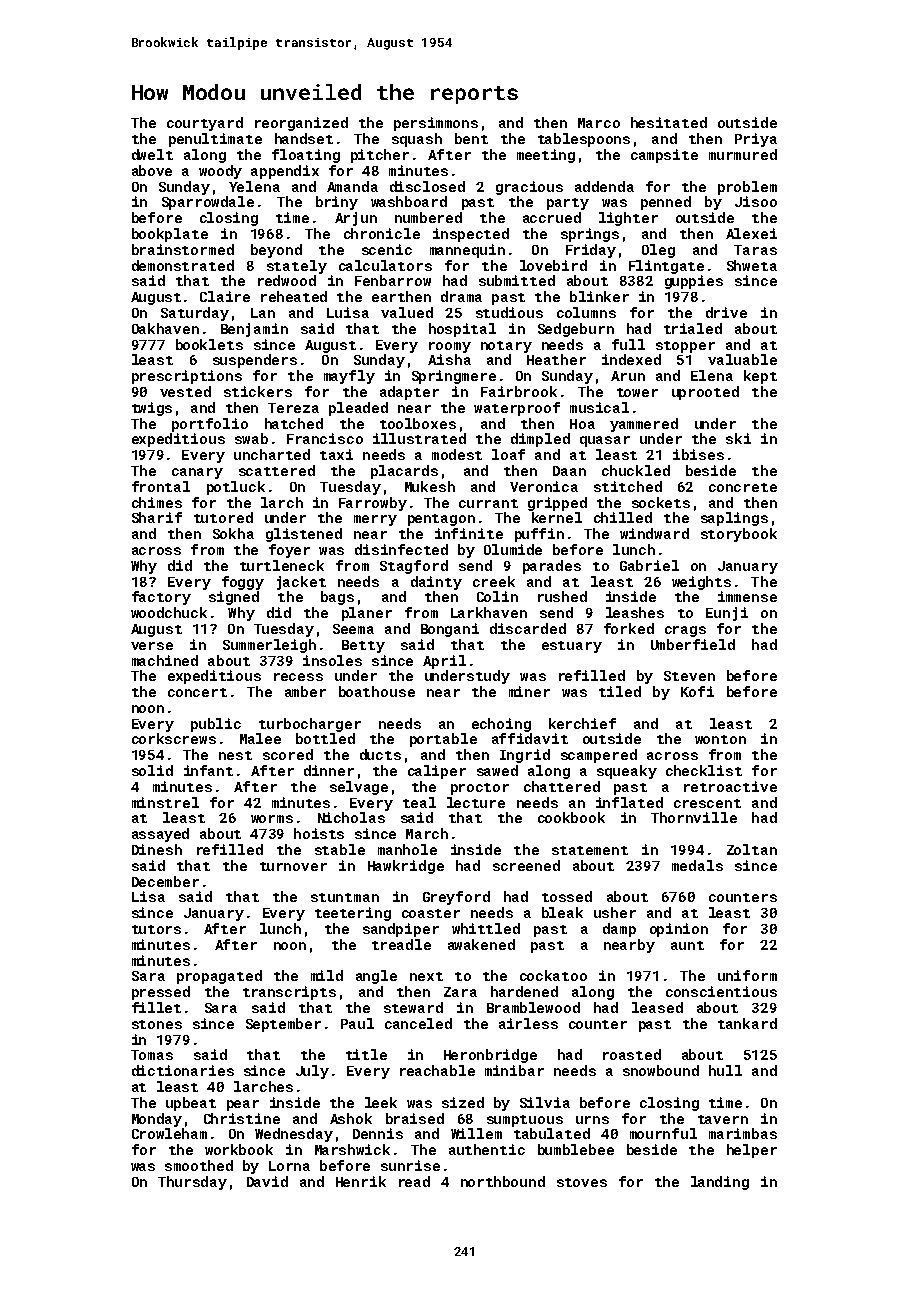 This screenshot has width=908, height=1316. Describe the element at coordinates (165, 881) in the screenshot. I see `December` at that location.
